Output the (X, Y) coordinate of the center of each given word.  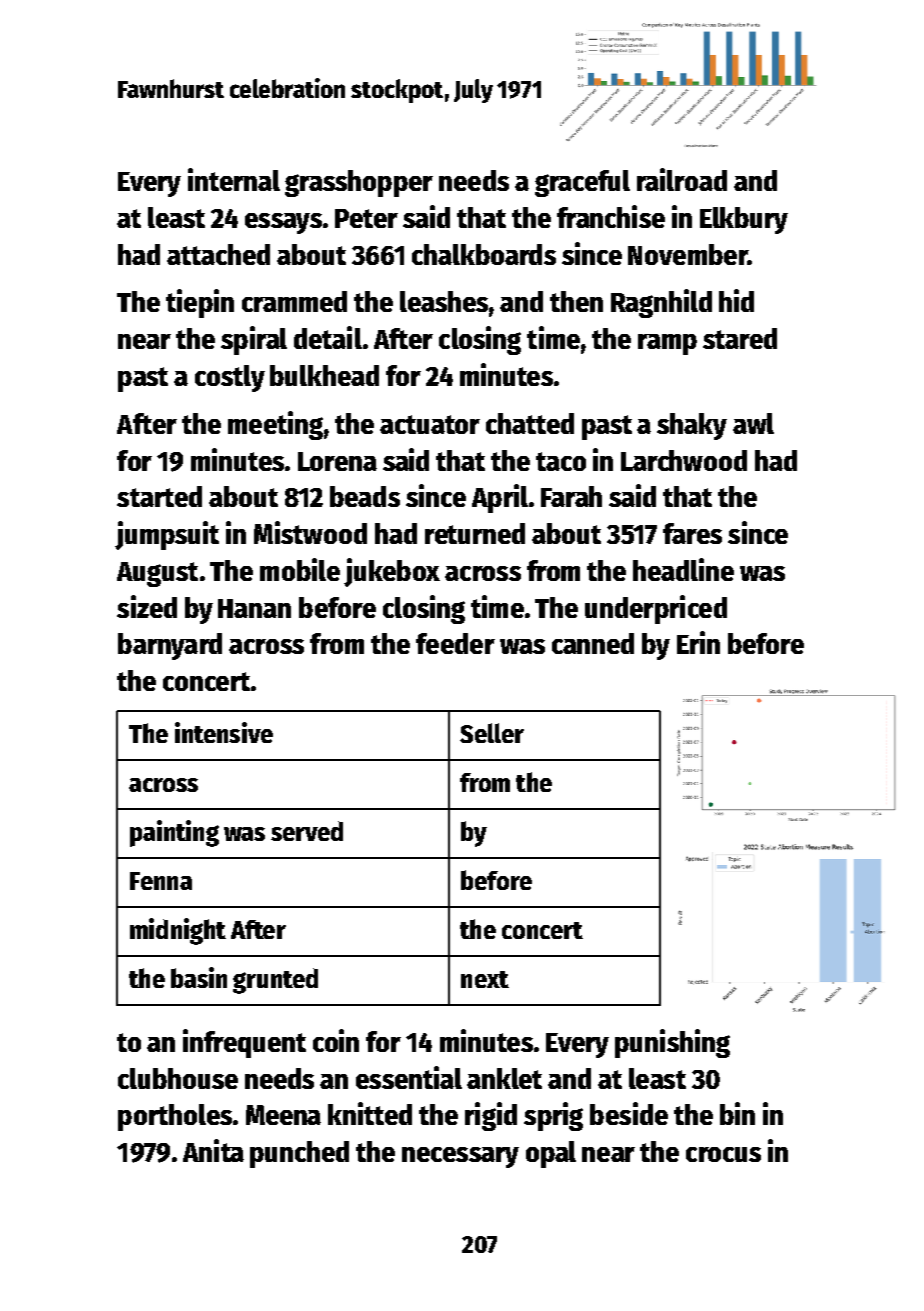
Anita (213, 1150)
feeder (455, 643)
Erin (698, 642)
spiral (254, 340)
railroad (682, 179)
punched (299, 1154)
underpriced (656, 609)
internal (234, 179)
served (307, 831)
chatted (530, 423)
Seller (492, 733)
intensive (224, 732)
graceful (582, 183)
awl (753, 423)
